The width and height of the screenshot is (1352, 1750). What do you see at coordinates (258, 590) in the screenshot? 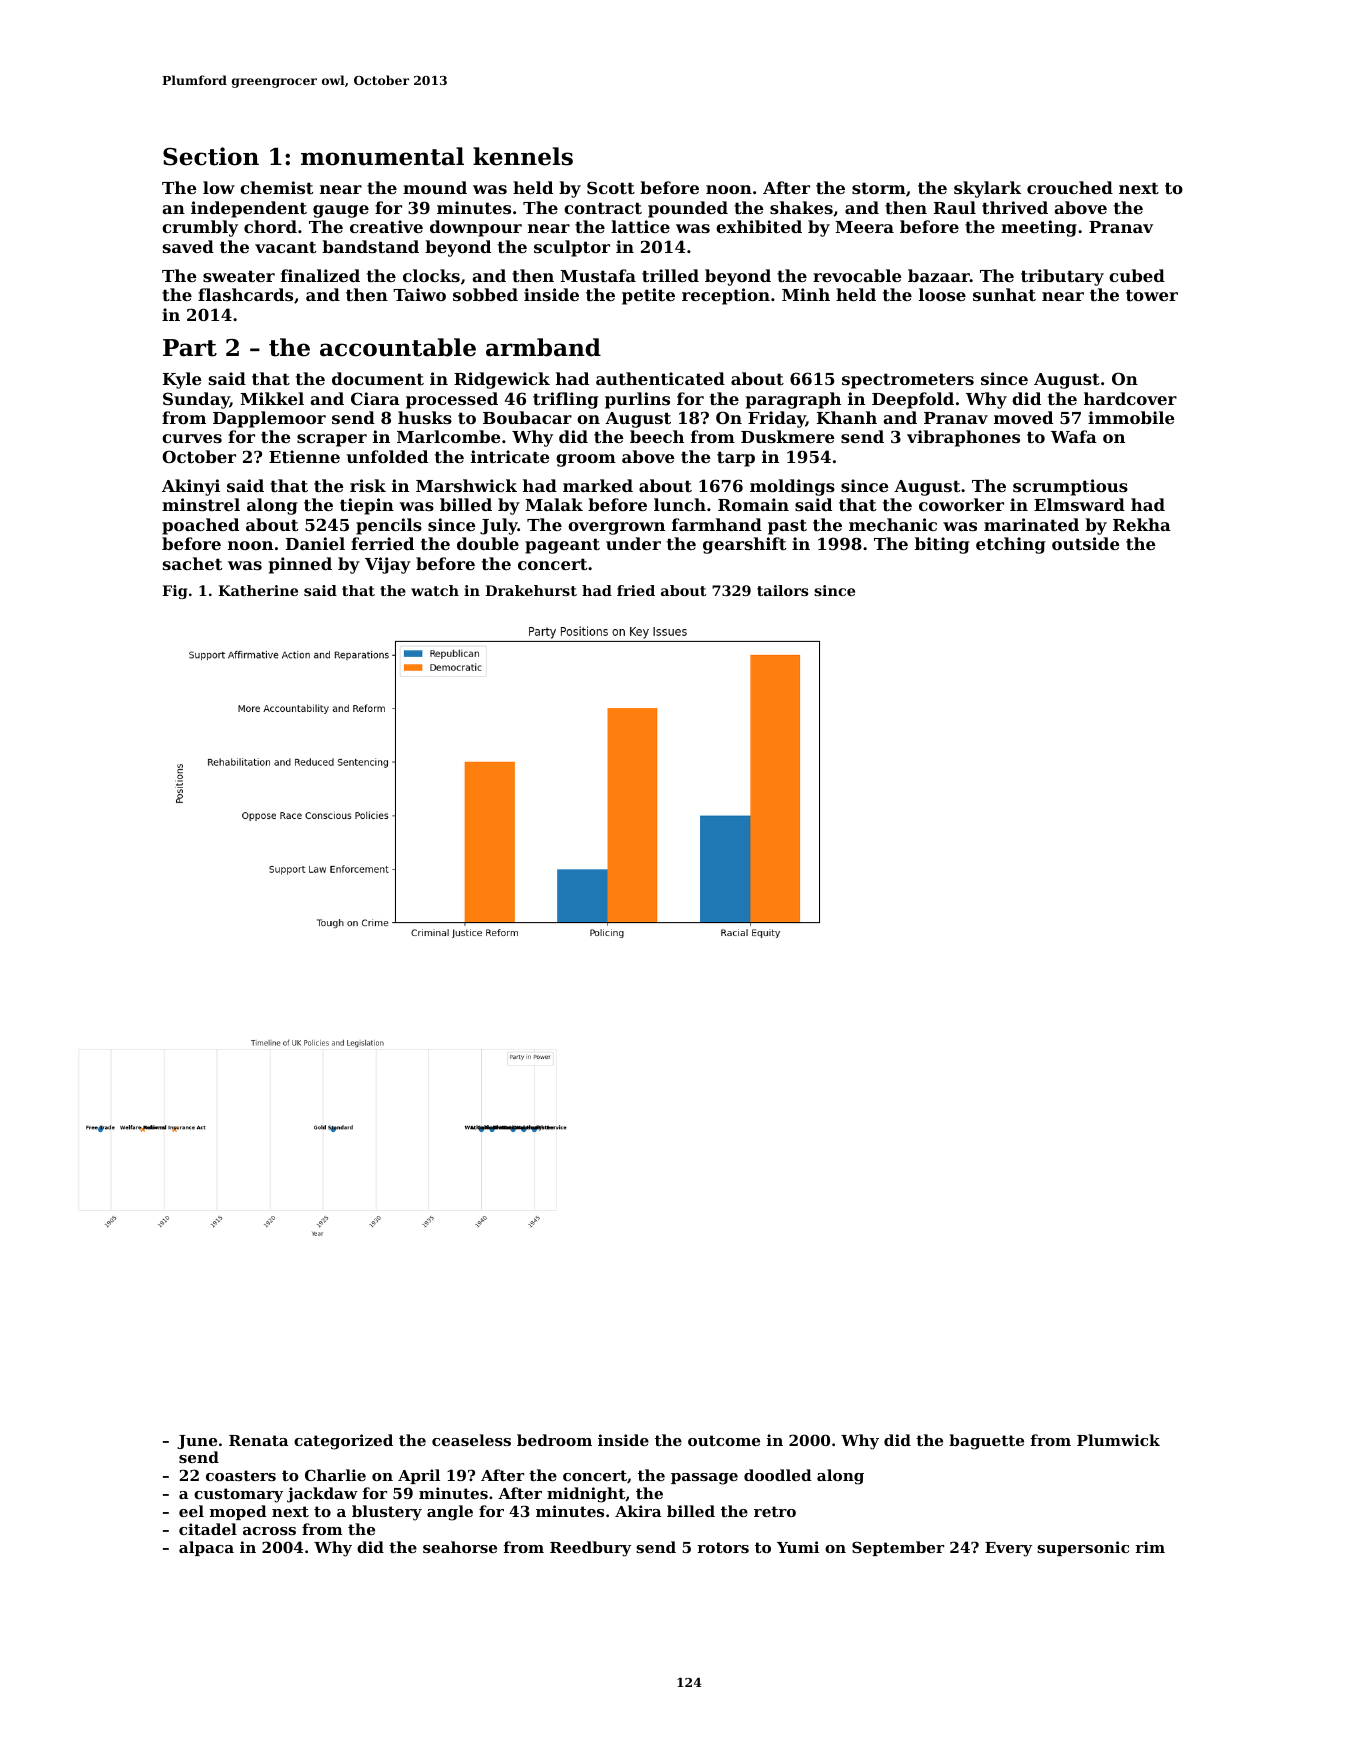
I see `Katherine` at bounding box center [258, 590].
